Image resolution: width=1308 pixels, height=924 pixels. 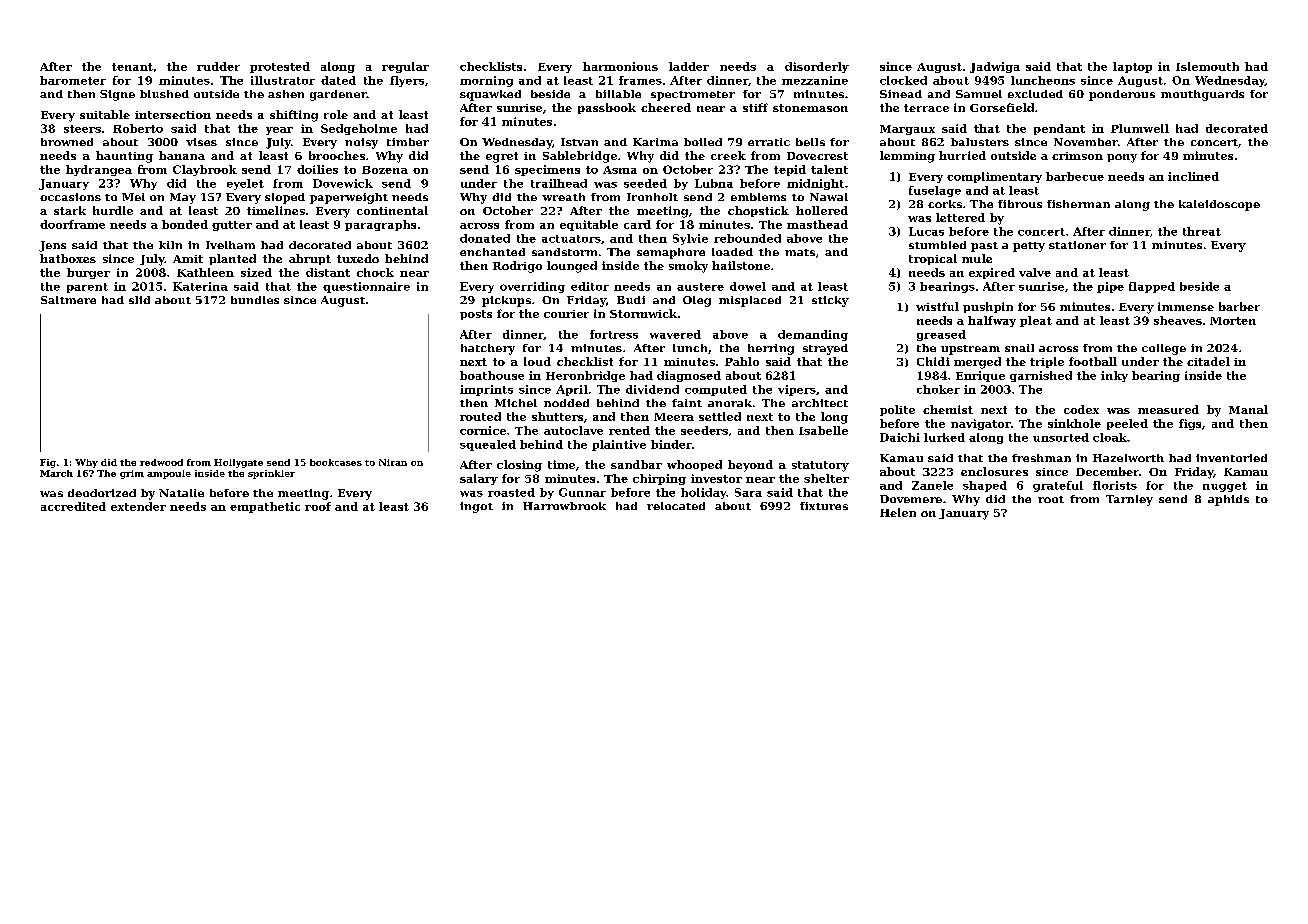 I want to click on fisherman, so click(x=1078, y=204).
